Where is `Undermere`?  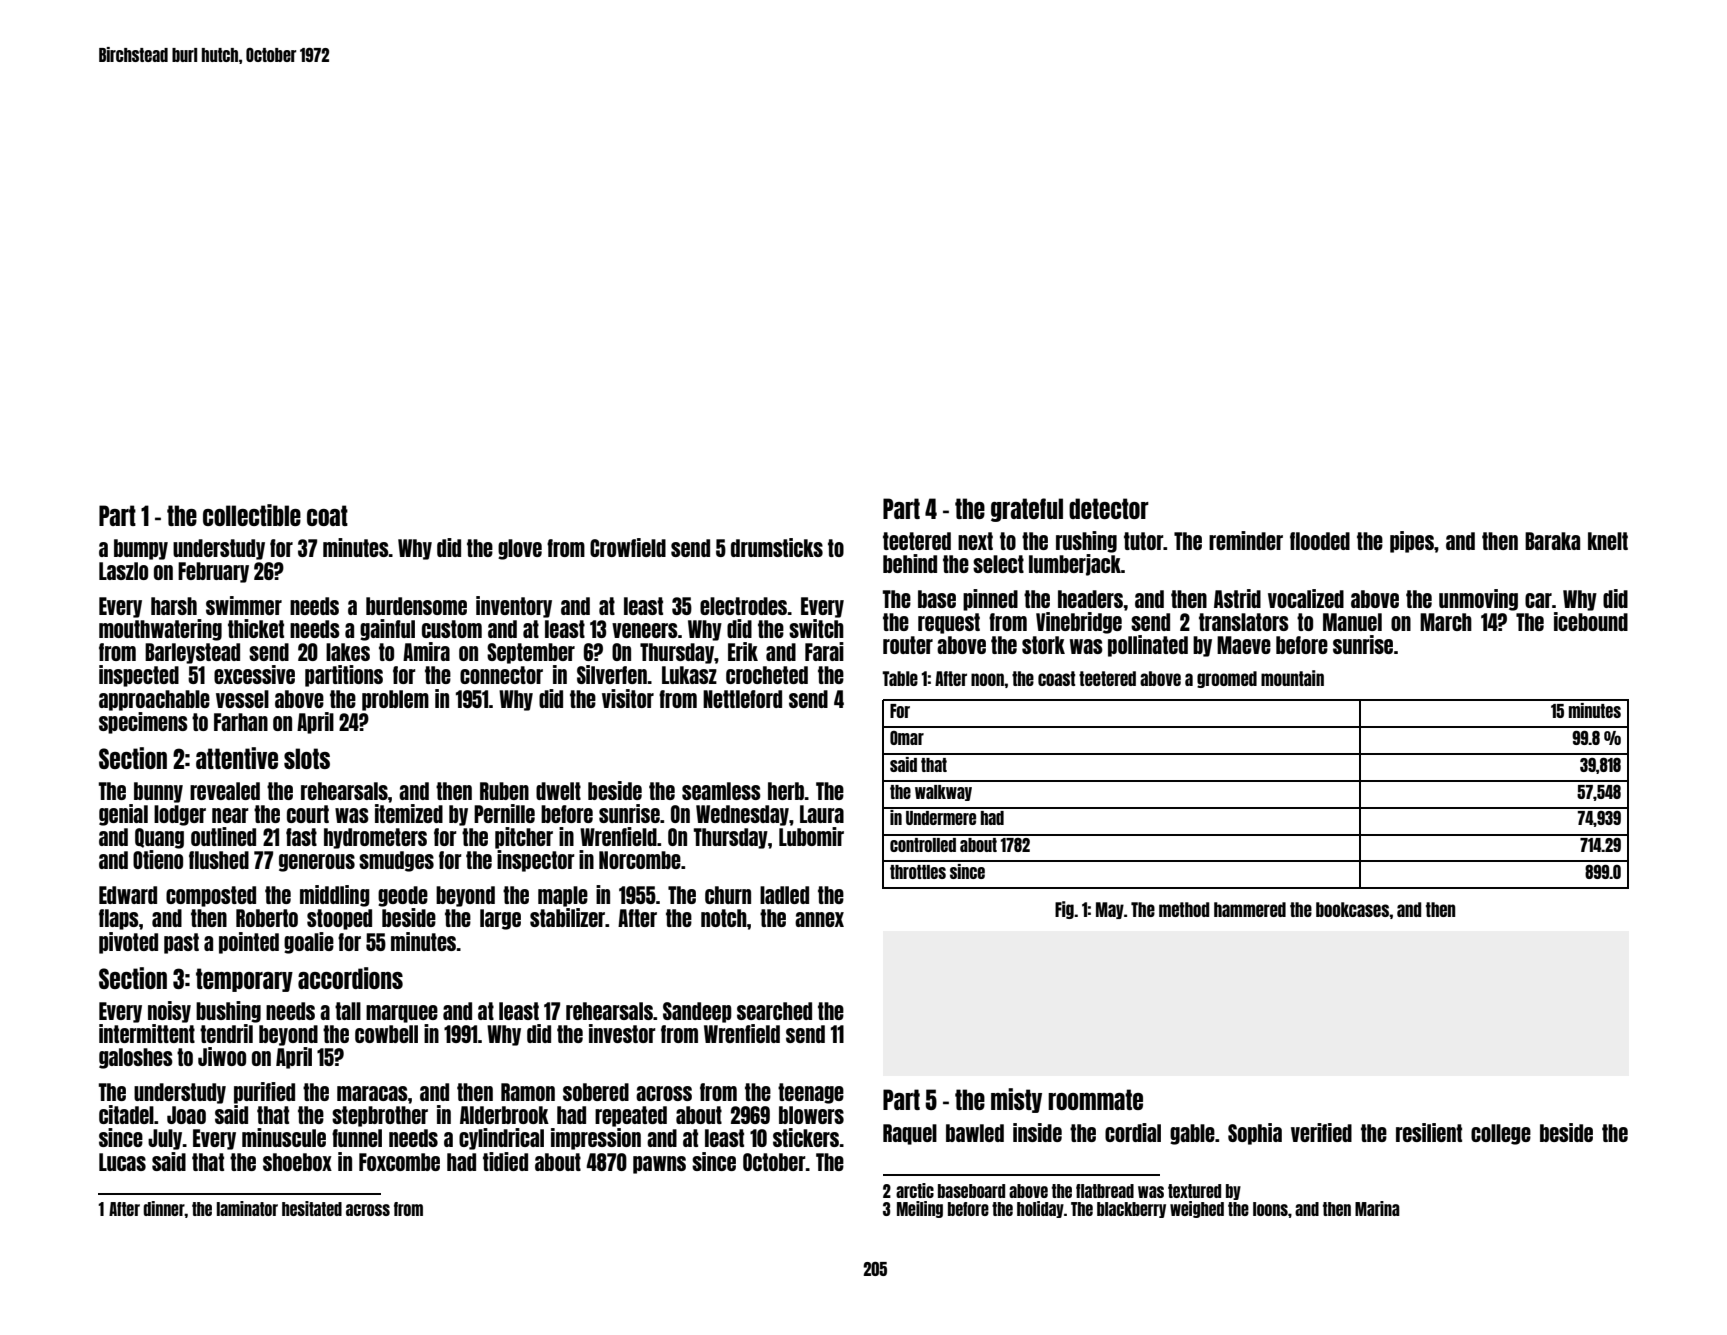 Undermere is located at coordinates (941, 818).
